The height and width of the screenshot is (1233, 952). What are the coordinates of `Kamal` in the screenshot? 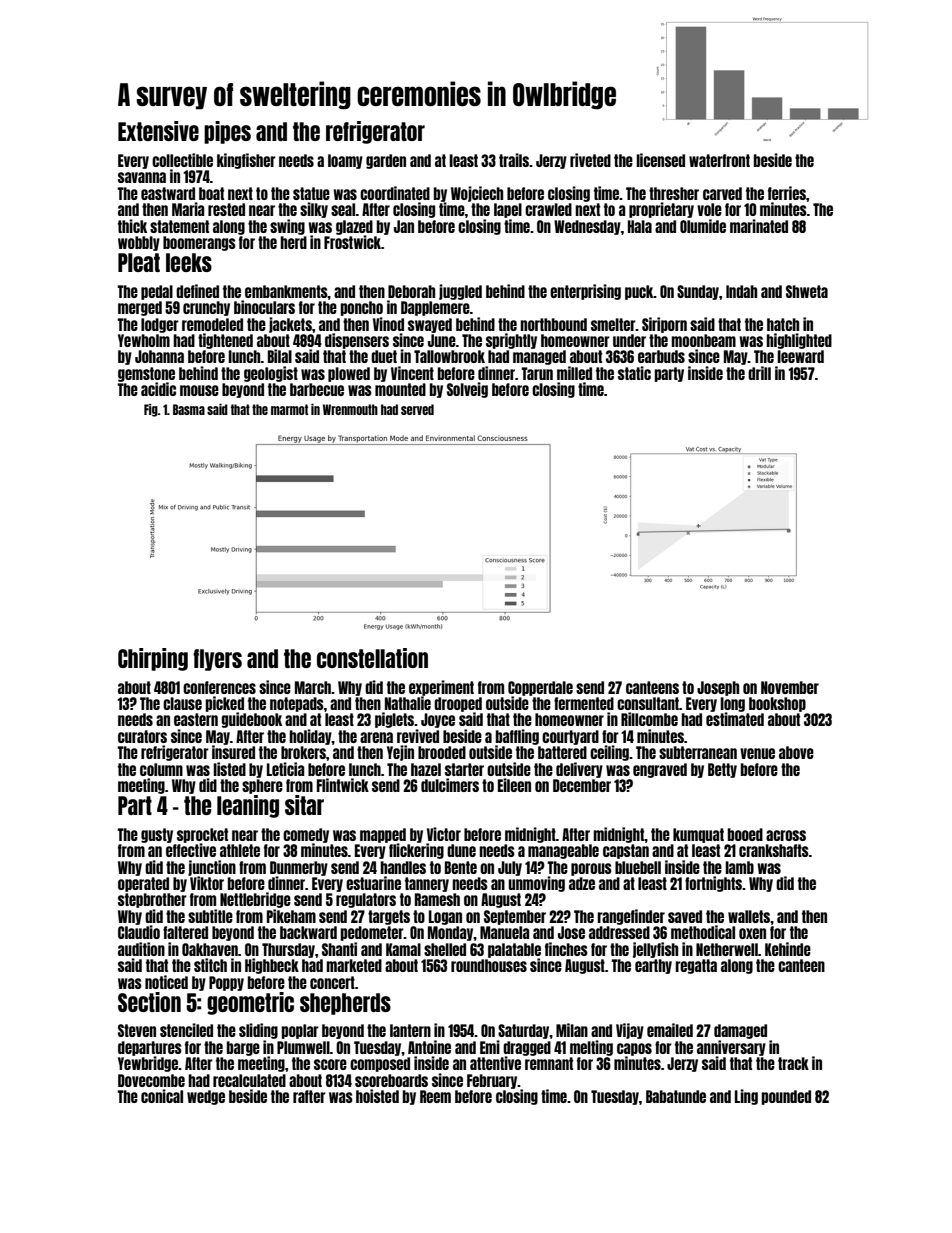 It's located at (403, 949).
